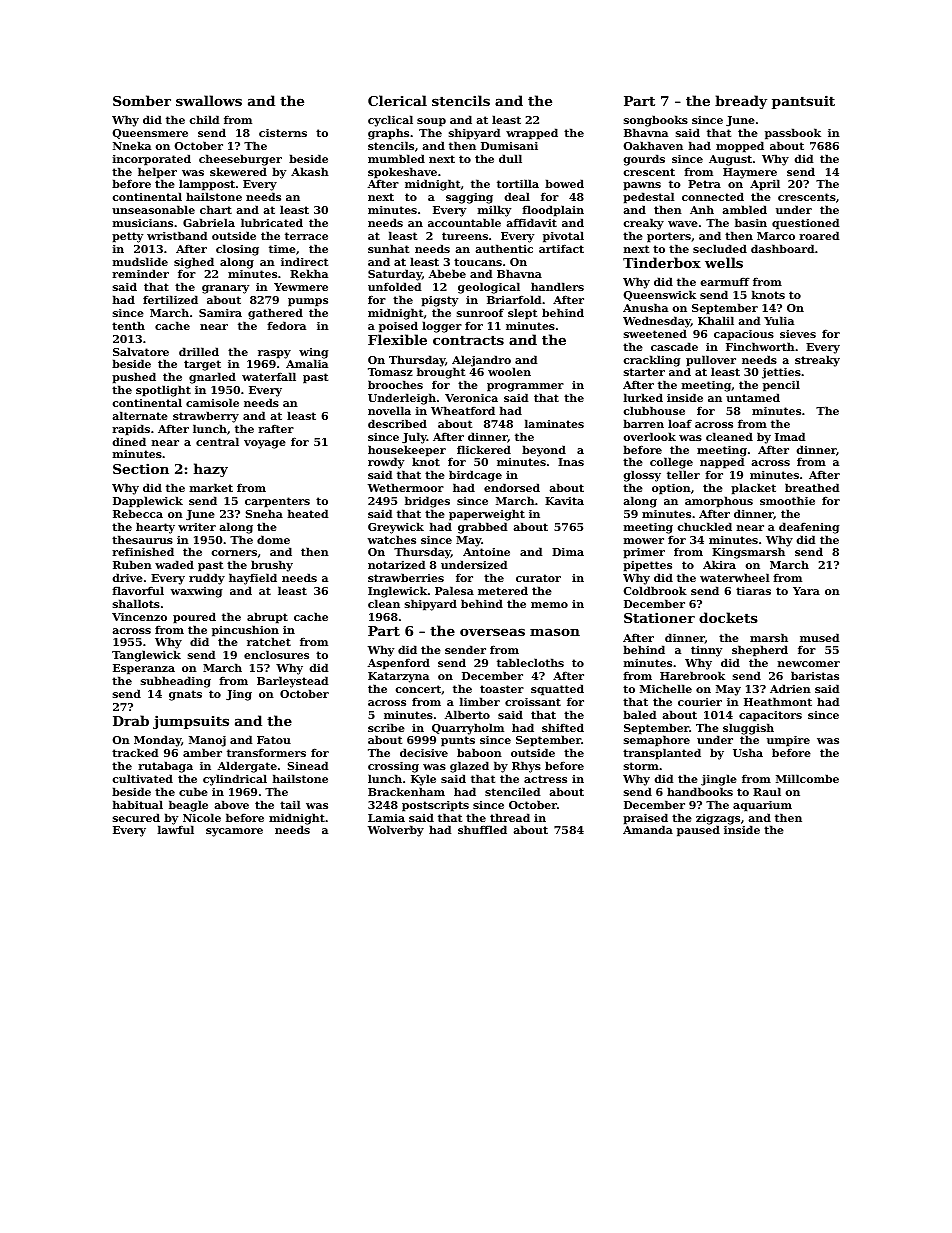  What do you see at coordinates (399, 664) in the screenshot?
I see `Aspenford` at bounding box center [399, 664].
